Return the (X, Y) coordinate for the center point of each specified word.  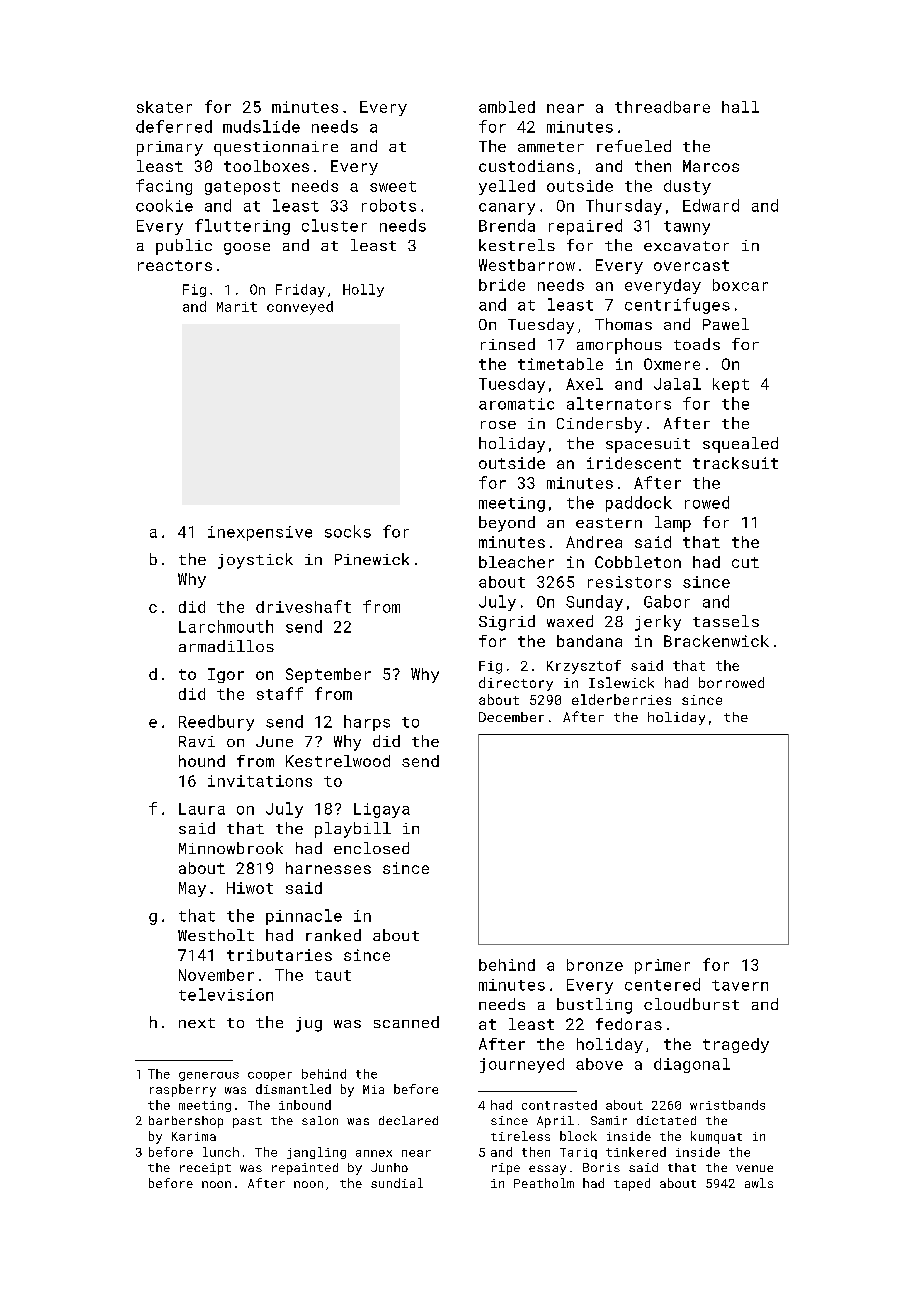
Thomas (623, 324)
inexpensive (260, 533)
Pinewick (372, 559)
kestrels (517, 245)
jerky (658, 623)
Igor (226, 675)
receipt (205, 1169)
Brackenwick (716, 641)
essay (547, 1170)
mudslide (261, 126)
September (328, 675)
